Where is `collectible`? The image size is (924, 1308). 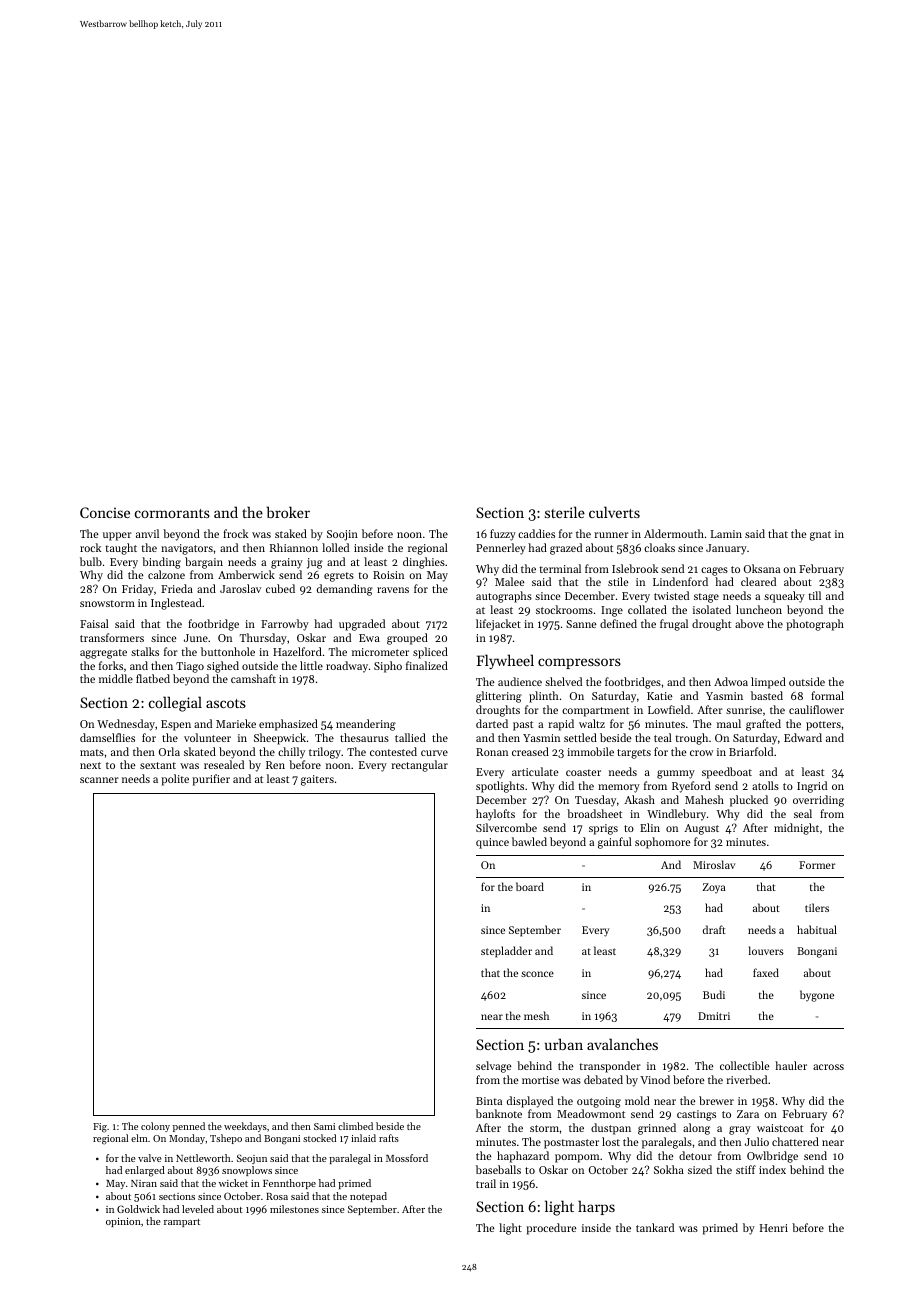 collectible is located at coordinates (744, 1065).
